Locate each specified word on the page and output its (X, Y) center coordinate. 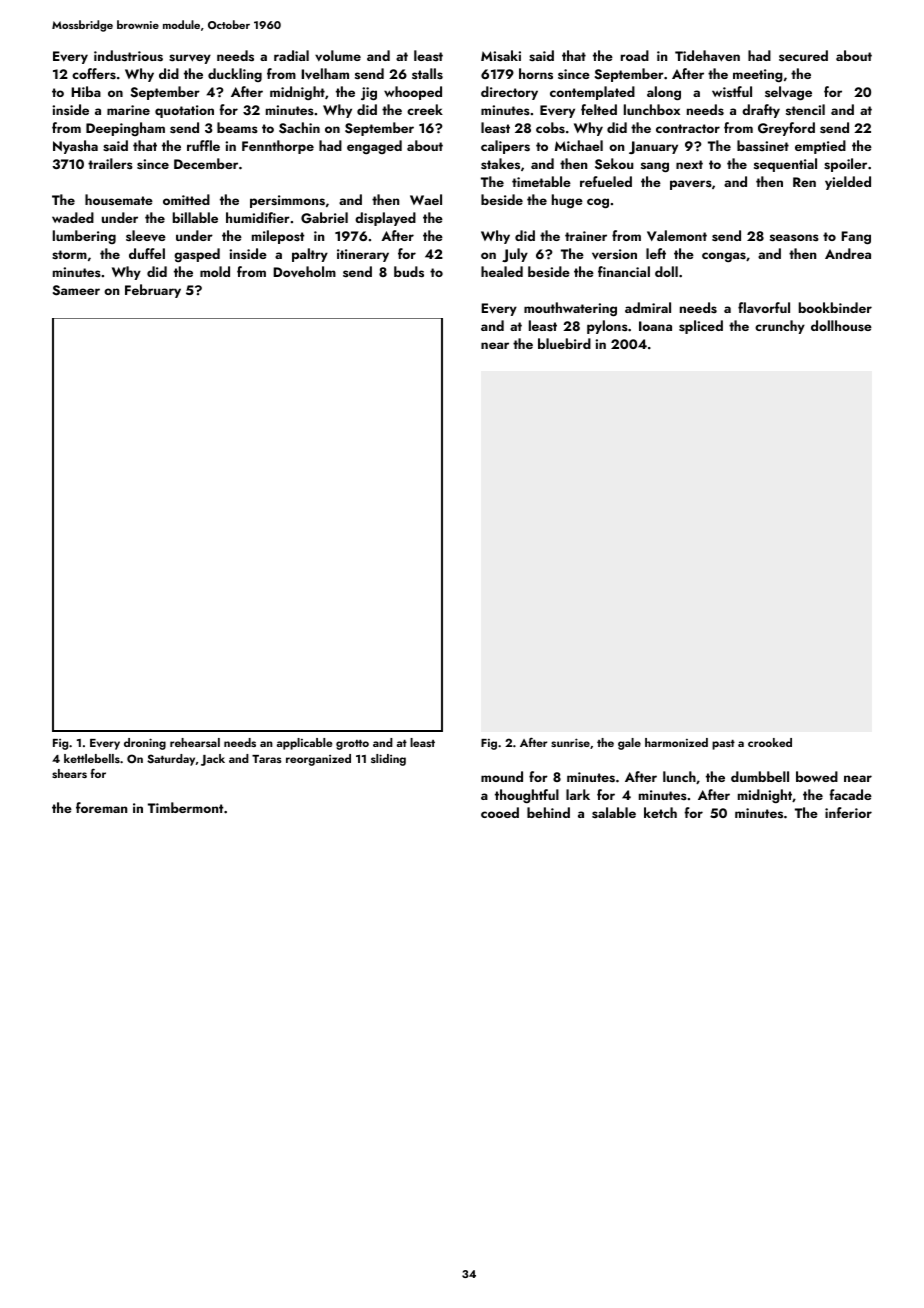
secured (803, 55)
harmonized (676, 742)
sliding (388, 760)
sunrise (570, 742)
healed (502, 271)
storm (69, 255)
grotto (352, 745)
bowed (817, 776)
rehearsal (195, 742)
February (153, 291)
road (635, 55)
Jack (213, 760)
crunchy (780, 327)
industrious (128, 56)
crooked (770, 742)
